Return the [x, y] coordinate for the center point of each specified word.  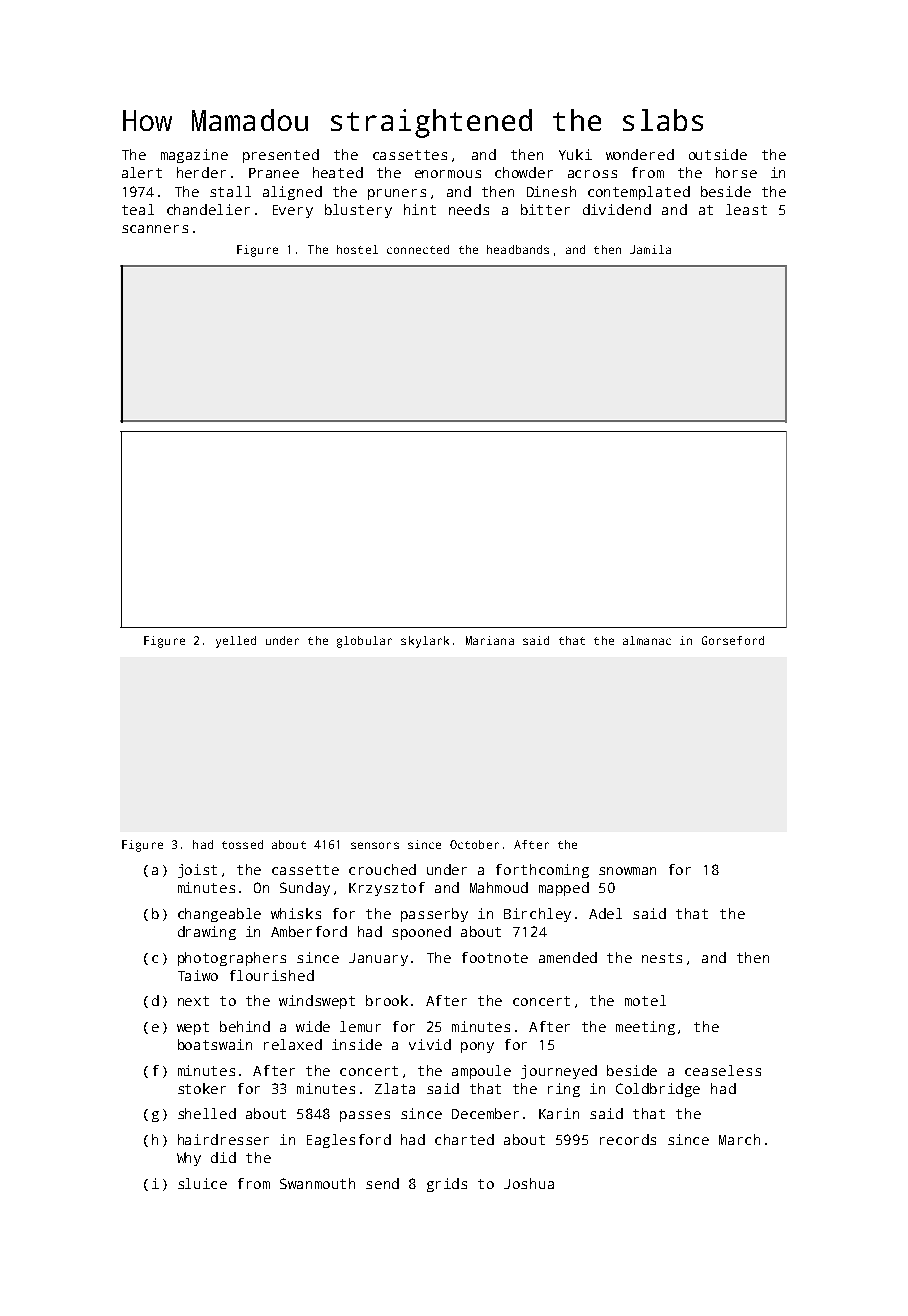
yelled [236, 642]
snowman [627, 871]
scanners [155, 229]
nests [662, 958]
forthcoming [542, 871]
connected [418, 249]
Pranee [274, 173]
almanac [647, 640]
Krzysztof [387, 889]
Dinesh [551, 191]
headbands [518, 249]
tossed [242, 844]
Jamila [650, 249]
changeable [219, 915]
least [746, 209]
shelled [207, 1113]
